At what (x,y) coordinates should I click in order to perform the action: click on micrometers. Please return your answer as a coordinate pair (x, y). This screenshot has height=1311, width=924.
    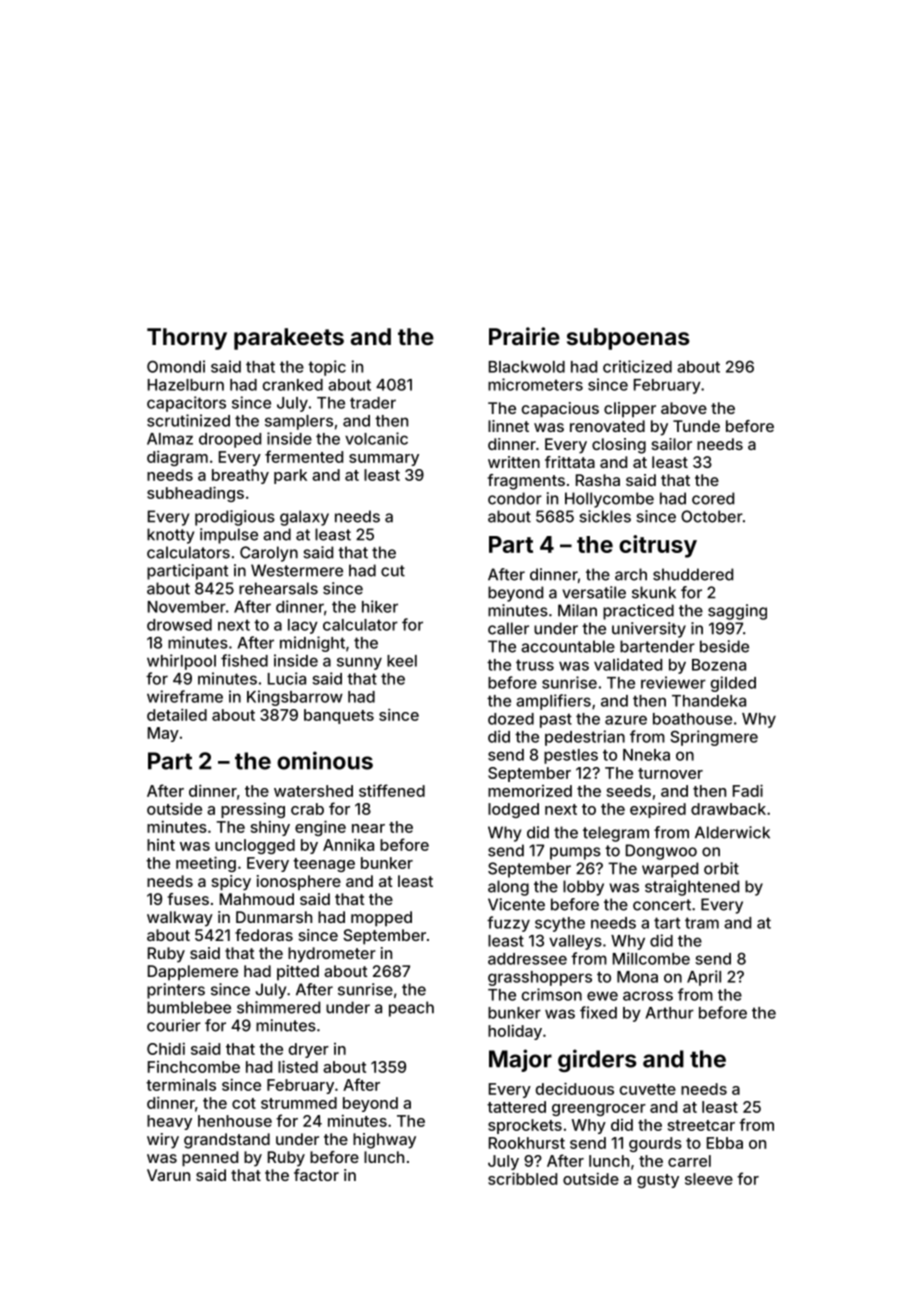
    Looking at the image, I should click on (535, 384).
